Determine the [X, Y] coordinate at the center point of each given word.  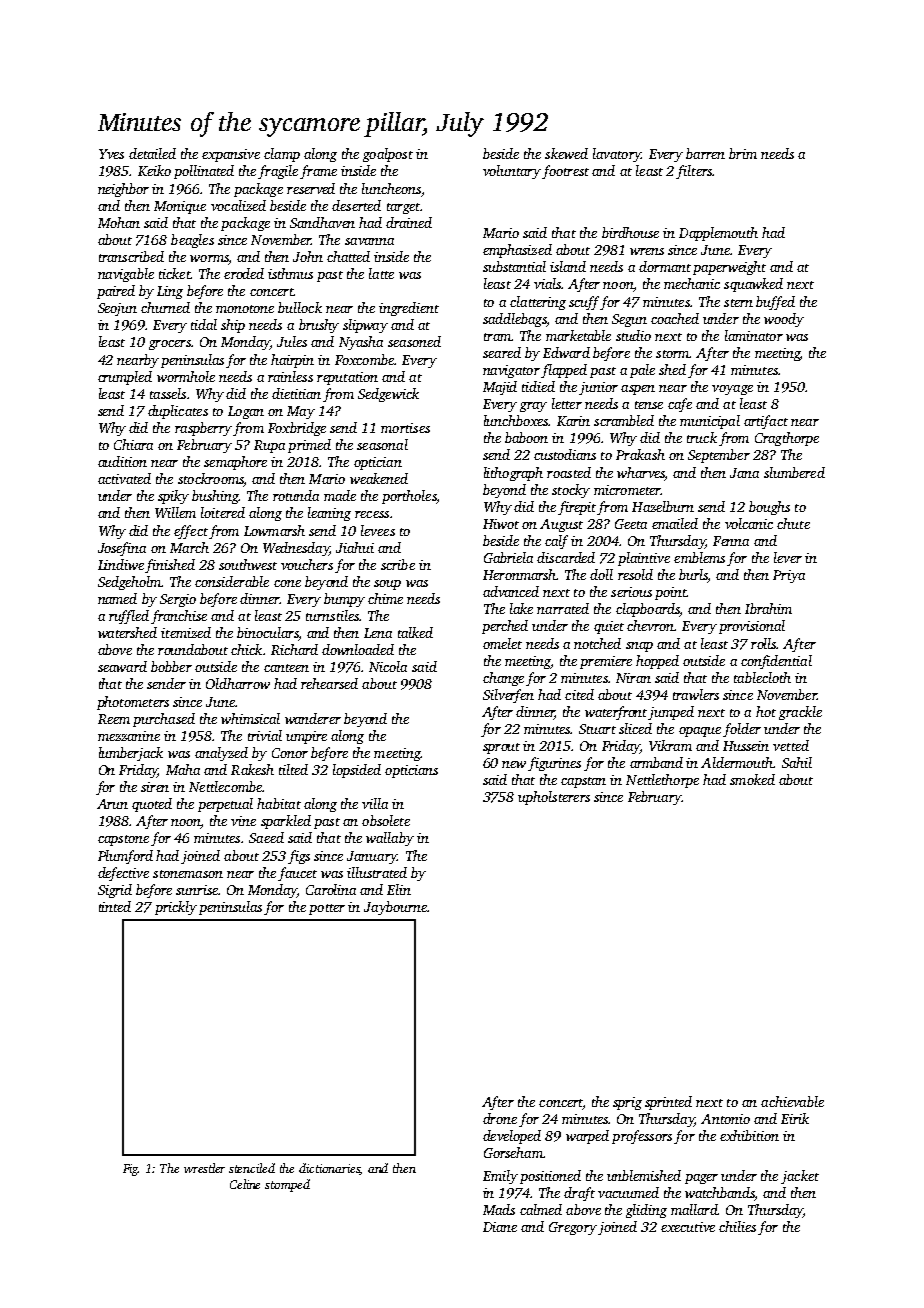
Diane [500, 1227]
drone [500, 1118]
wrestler [204, 1168]
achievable [792, 1101]
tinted [115, 906]
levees [378, 530]
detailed [152, 153]
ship [233, 326]
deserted [356, 205]
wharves [641, 472]
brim [743, 153]
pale [642, 371]
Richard [294, 649]
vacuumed [628, 1192]
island [568, 266]
